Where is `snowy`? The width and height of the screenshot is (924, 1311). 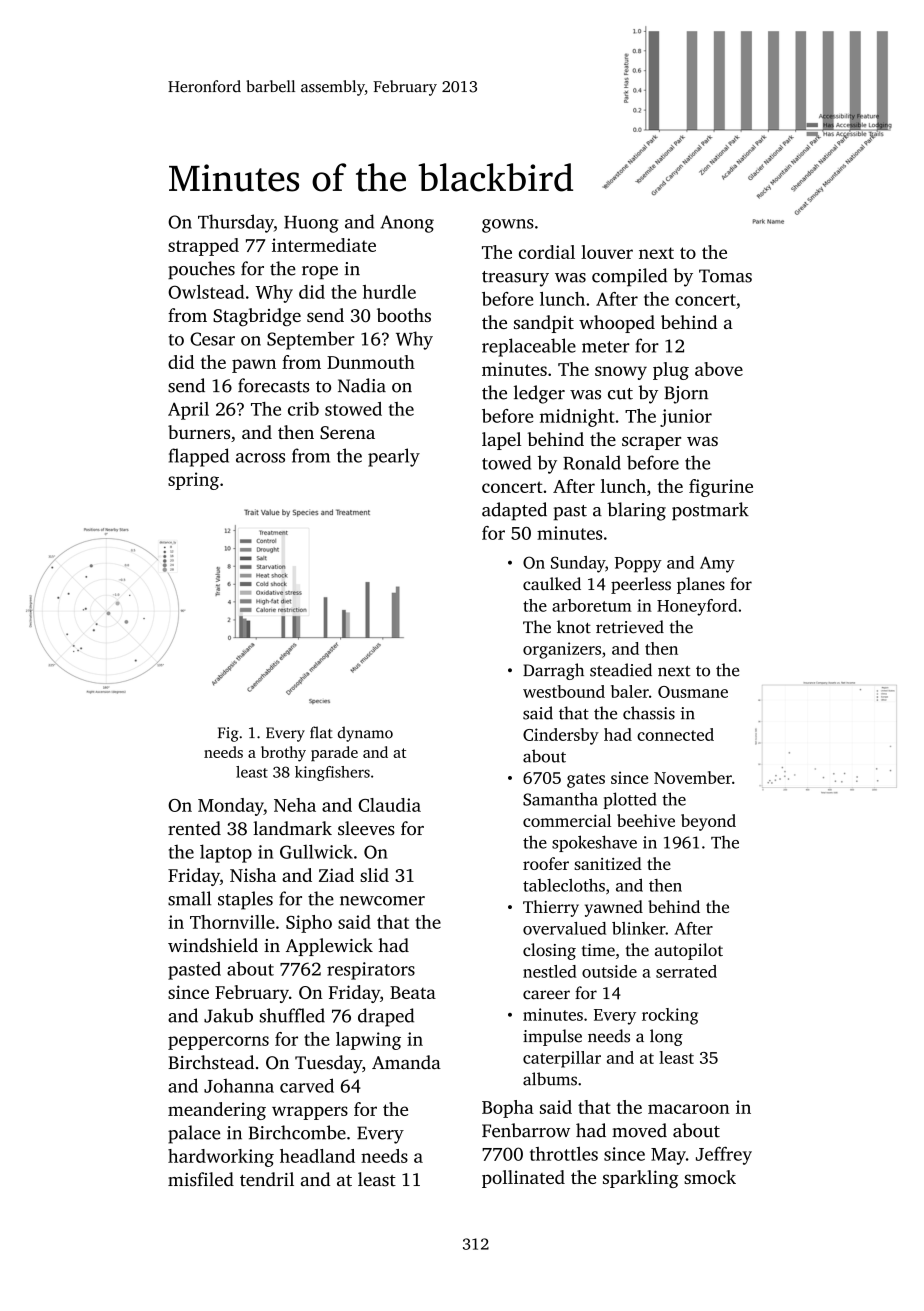 snowy is located at coordinates (621, 373).
